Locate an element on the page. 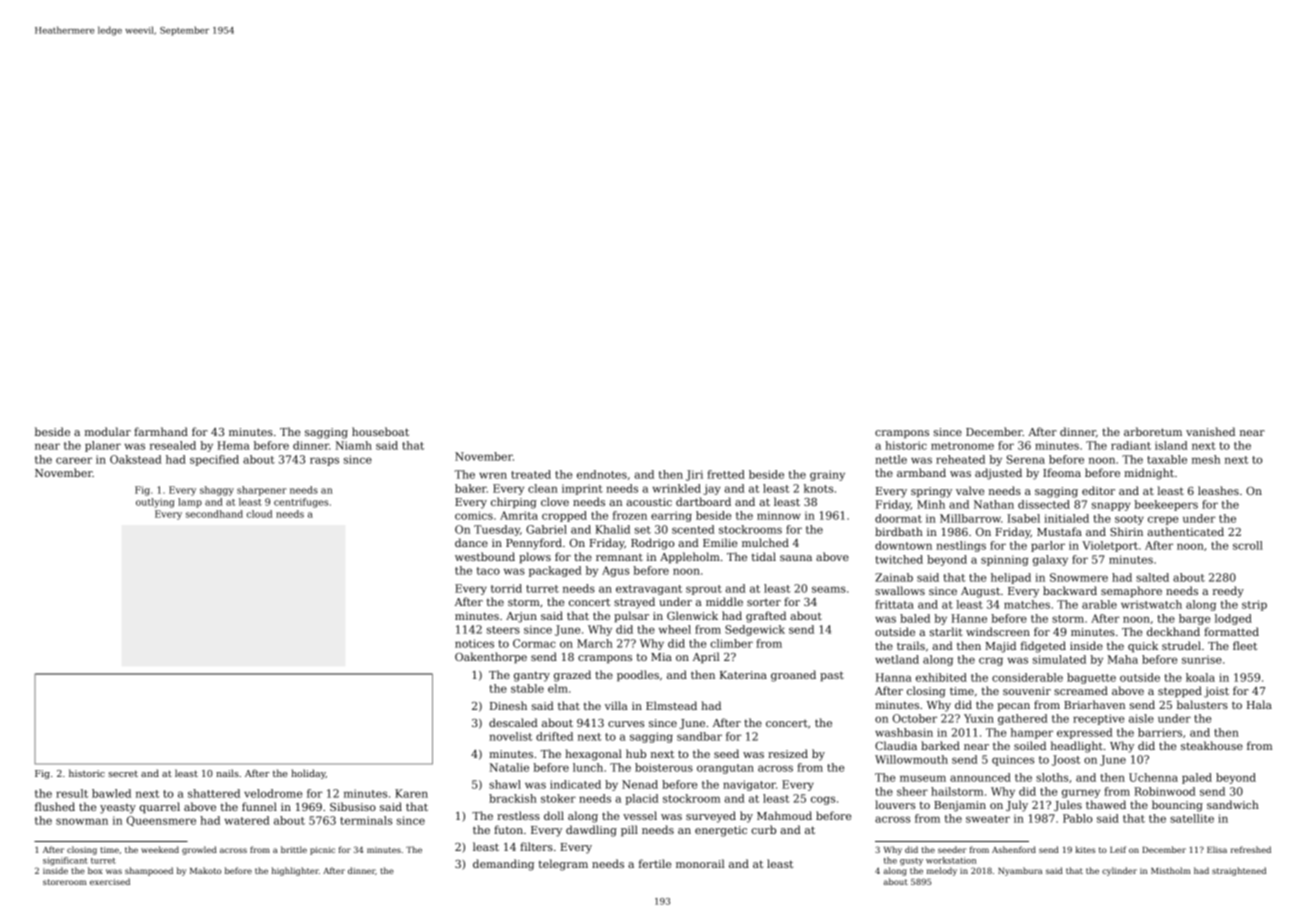 The height and width of the image is (924, 1308). curves is located at coordinates (626, 724).
